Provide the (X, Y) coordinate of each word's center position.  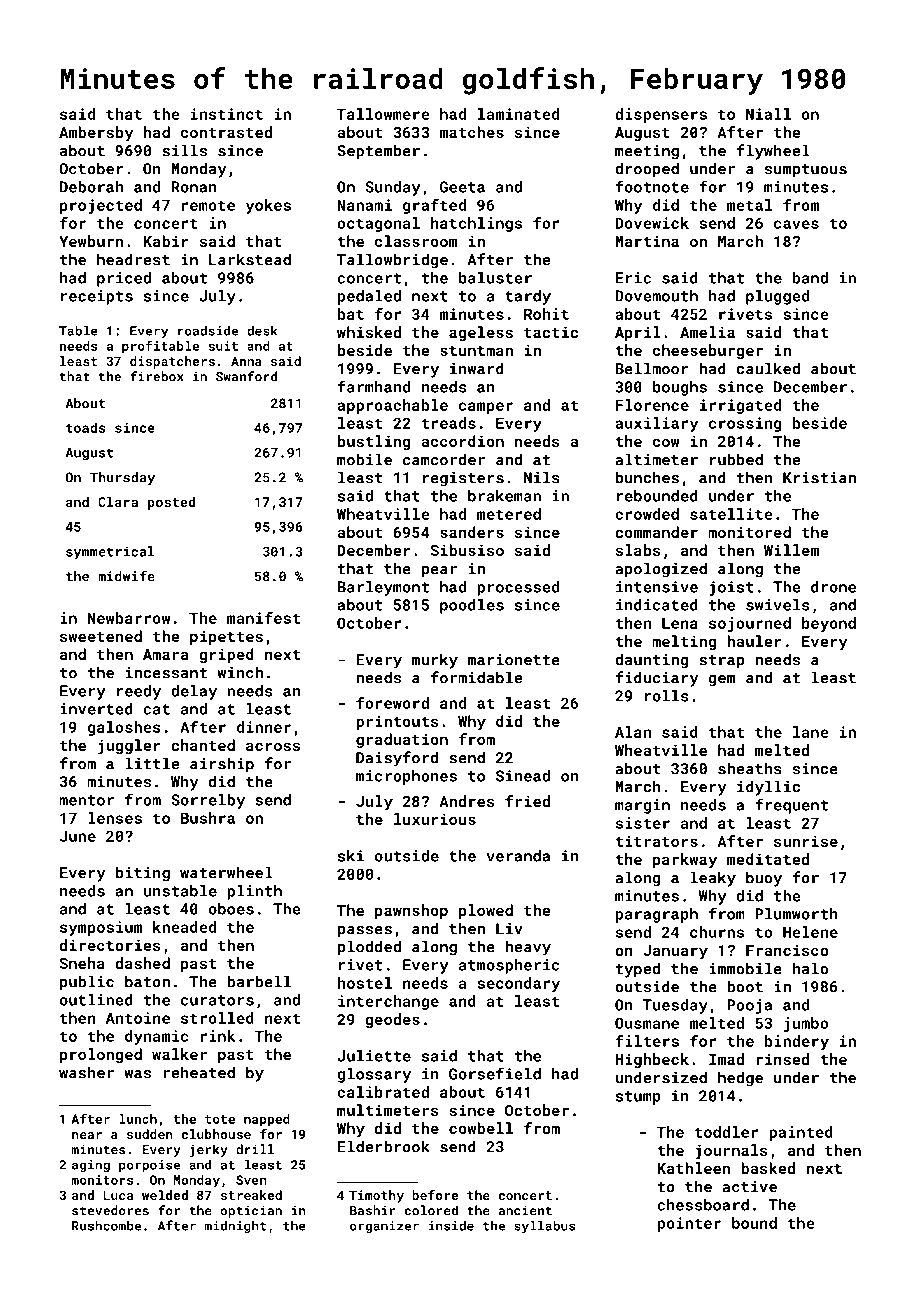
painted (801, 1133)
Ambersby (96, 134)
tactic (551, 332)
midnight (235, 1226)
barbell (259, 981)
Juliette (374, 1056)
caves (796, 224)
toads (86, 427)
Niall (768, 114)
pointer (689, 1224)
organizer (384, 1227)
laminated (518, 114)
